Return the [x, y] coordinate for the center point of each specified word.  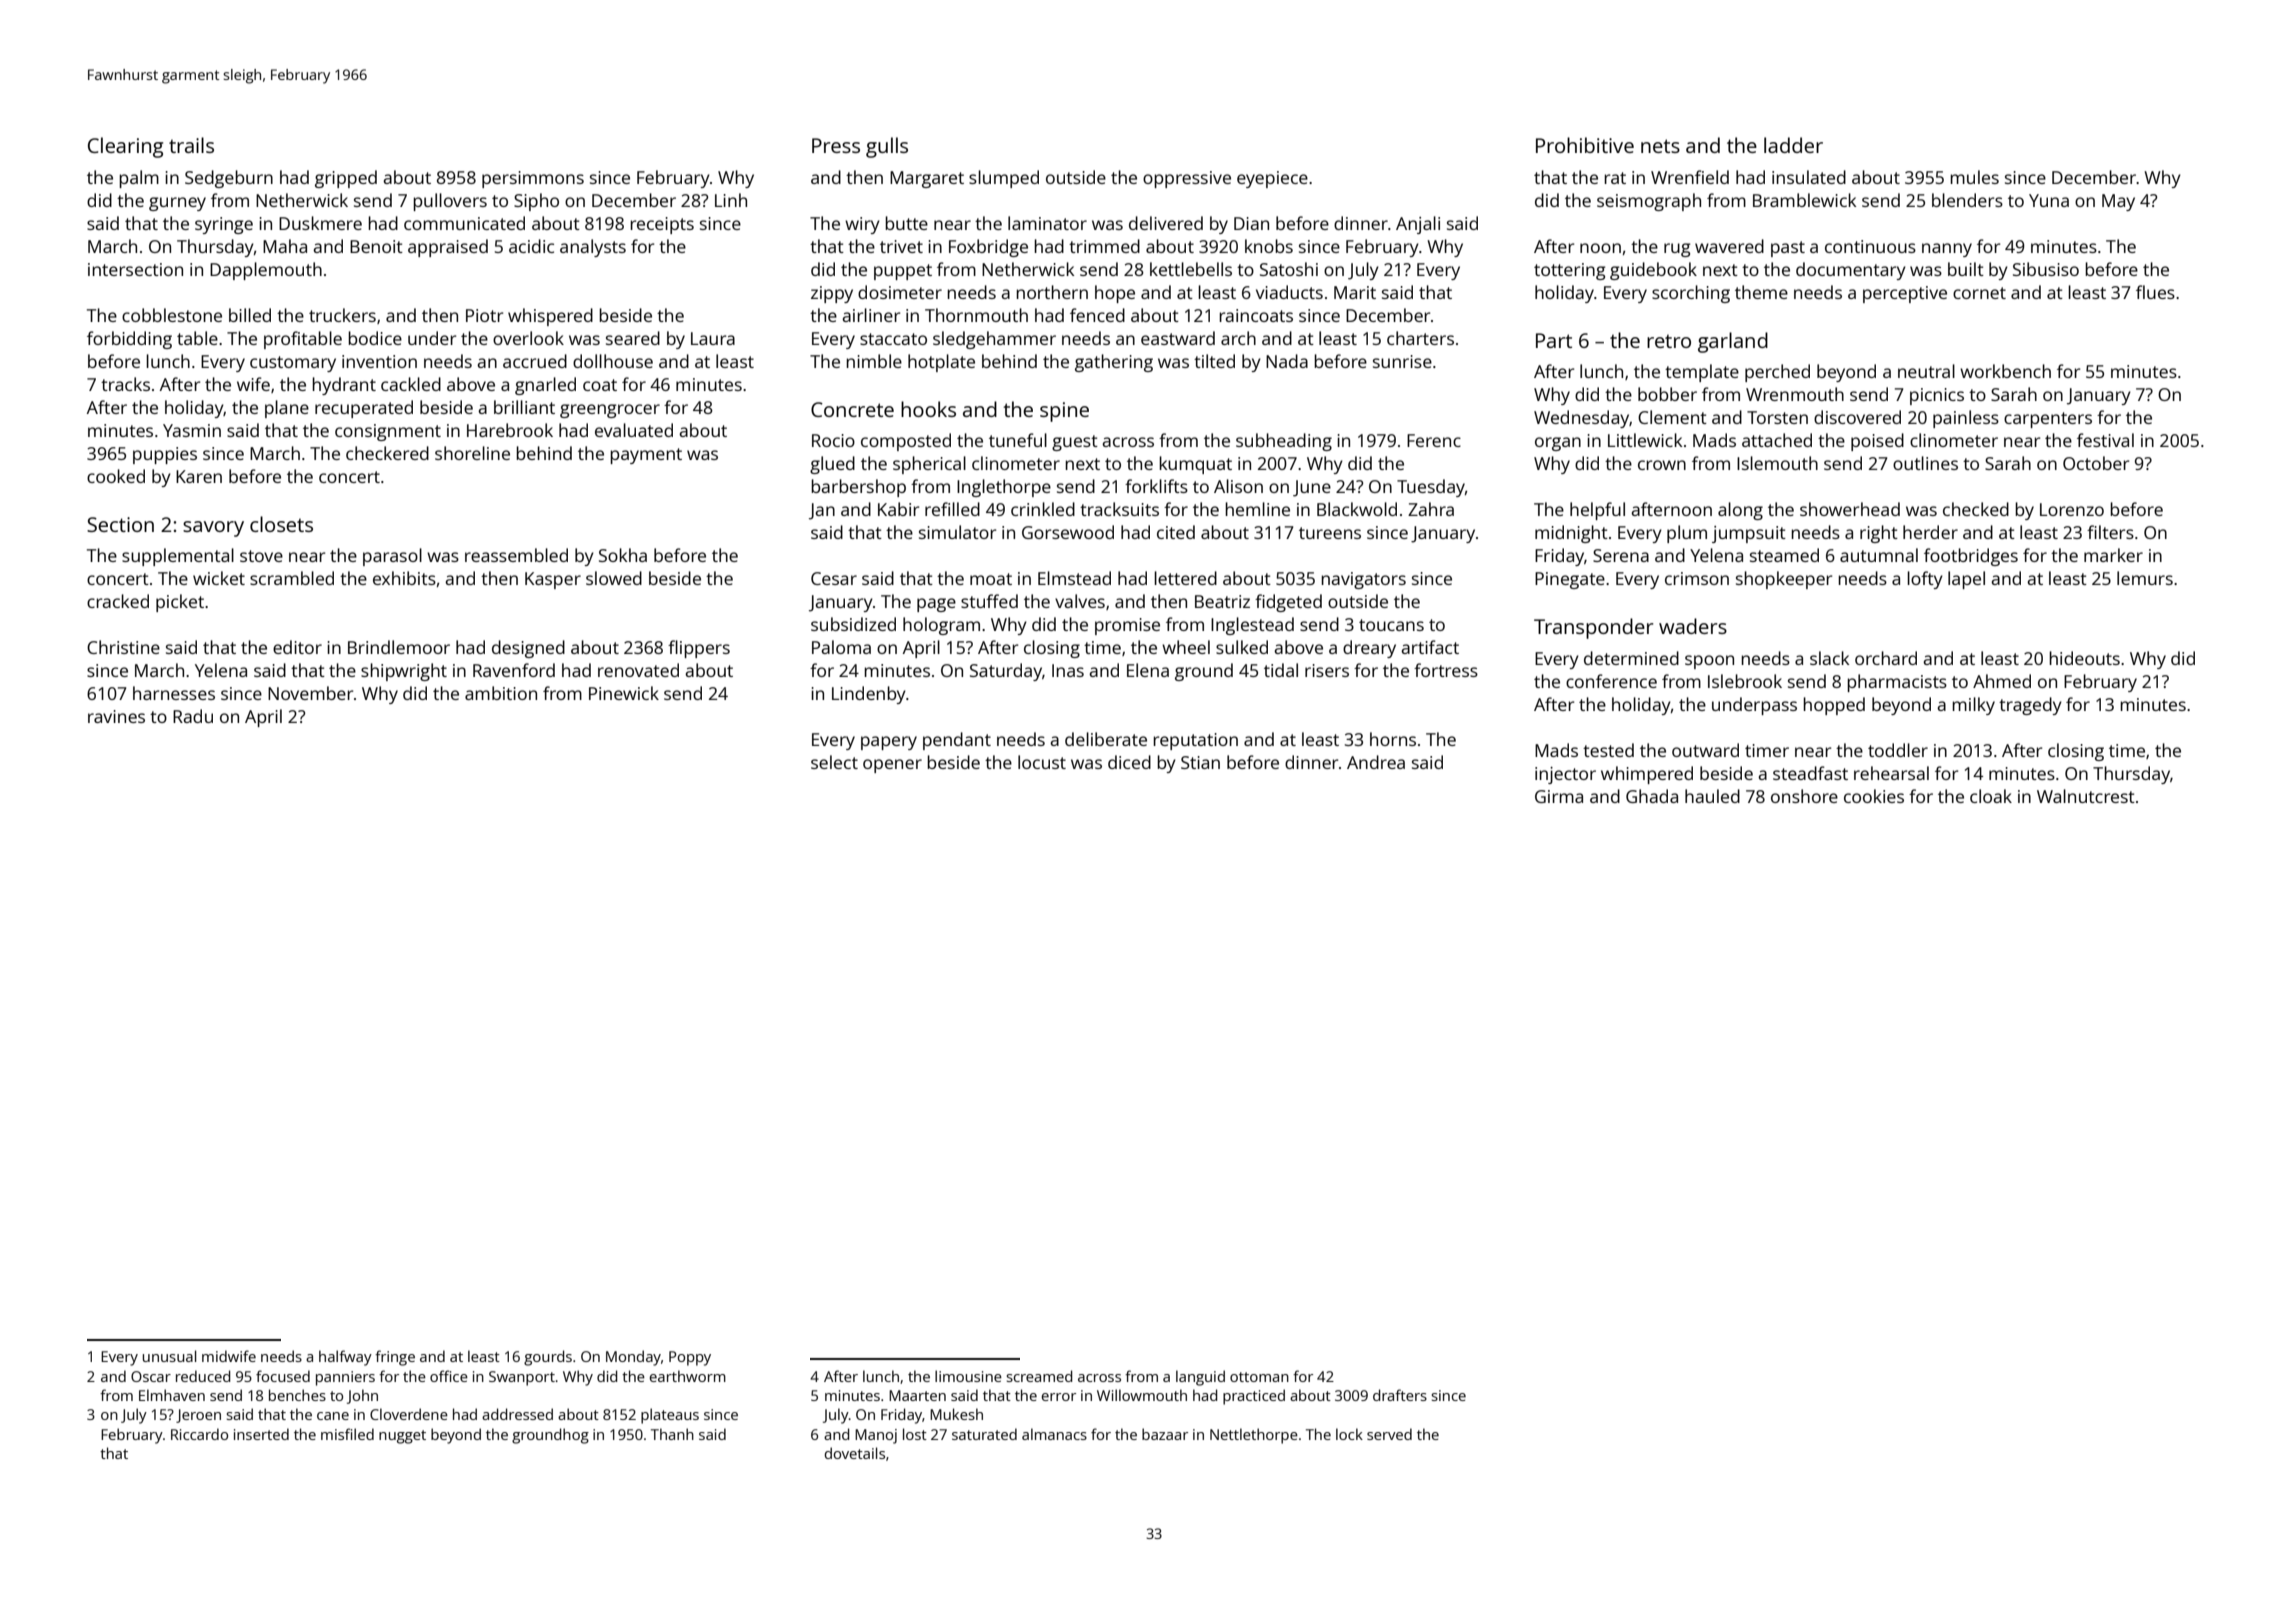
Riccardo [199, 1434]
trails [191, 145]
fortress [1446, 670]
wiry [862, 225]
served [1389, 1434]
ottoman [1259, 1377]
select [834, 762]
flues [2155, 292]
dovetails [855, 1453]
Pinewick [624, 693]
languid [1200, 1378]
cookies [1874, 796]
